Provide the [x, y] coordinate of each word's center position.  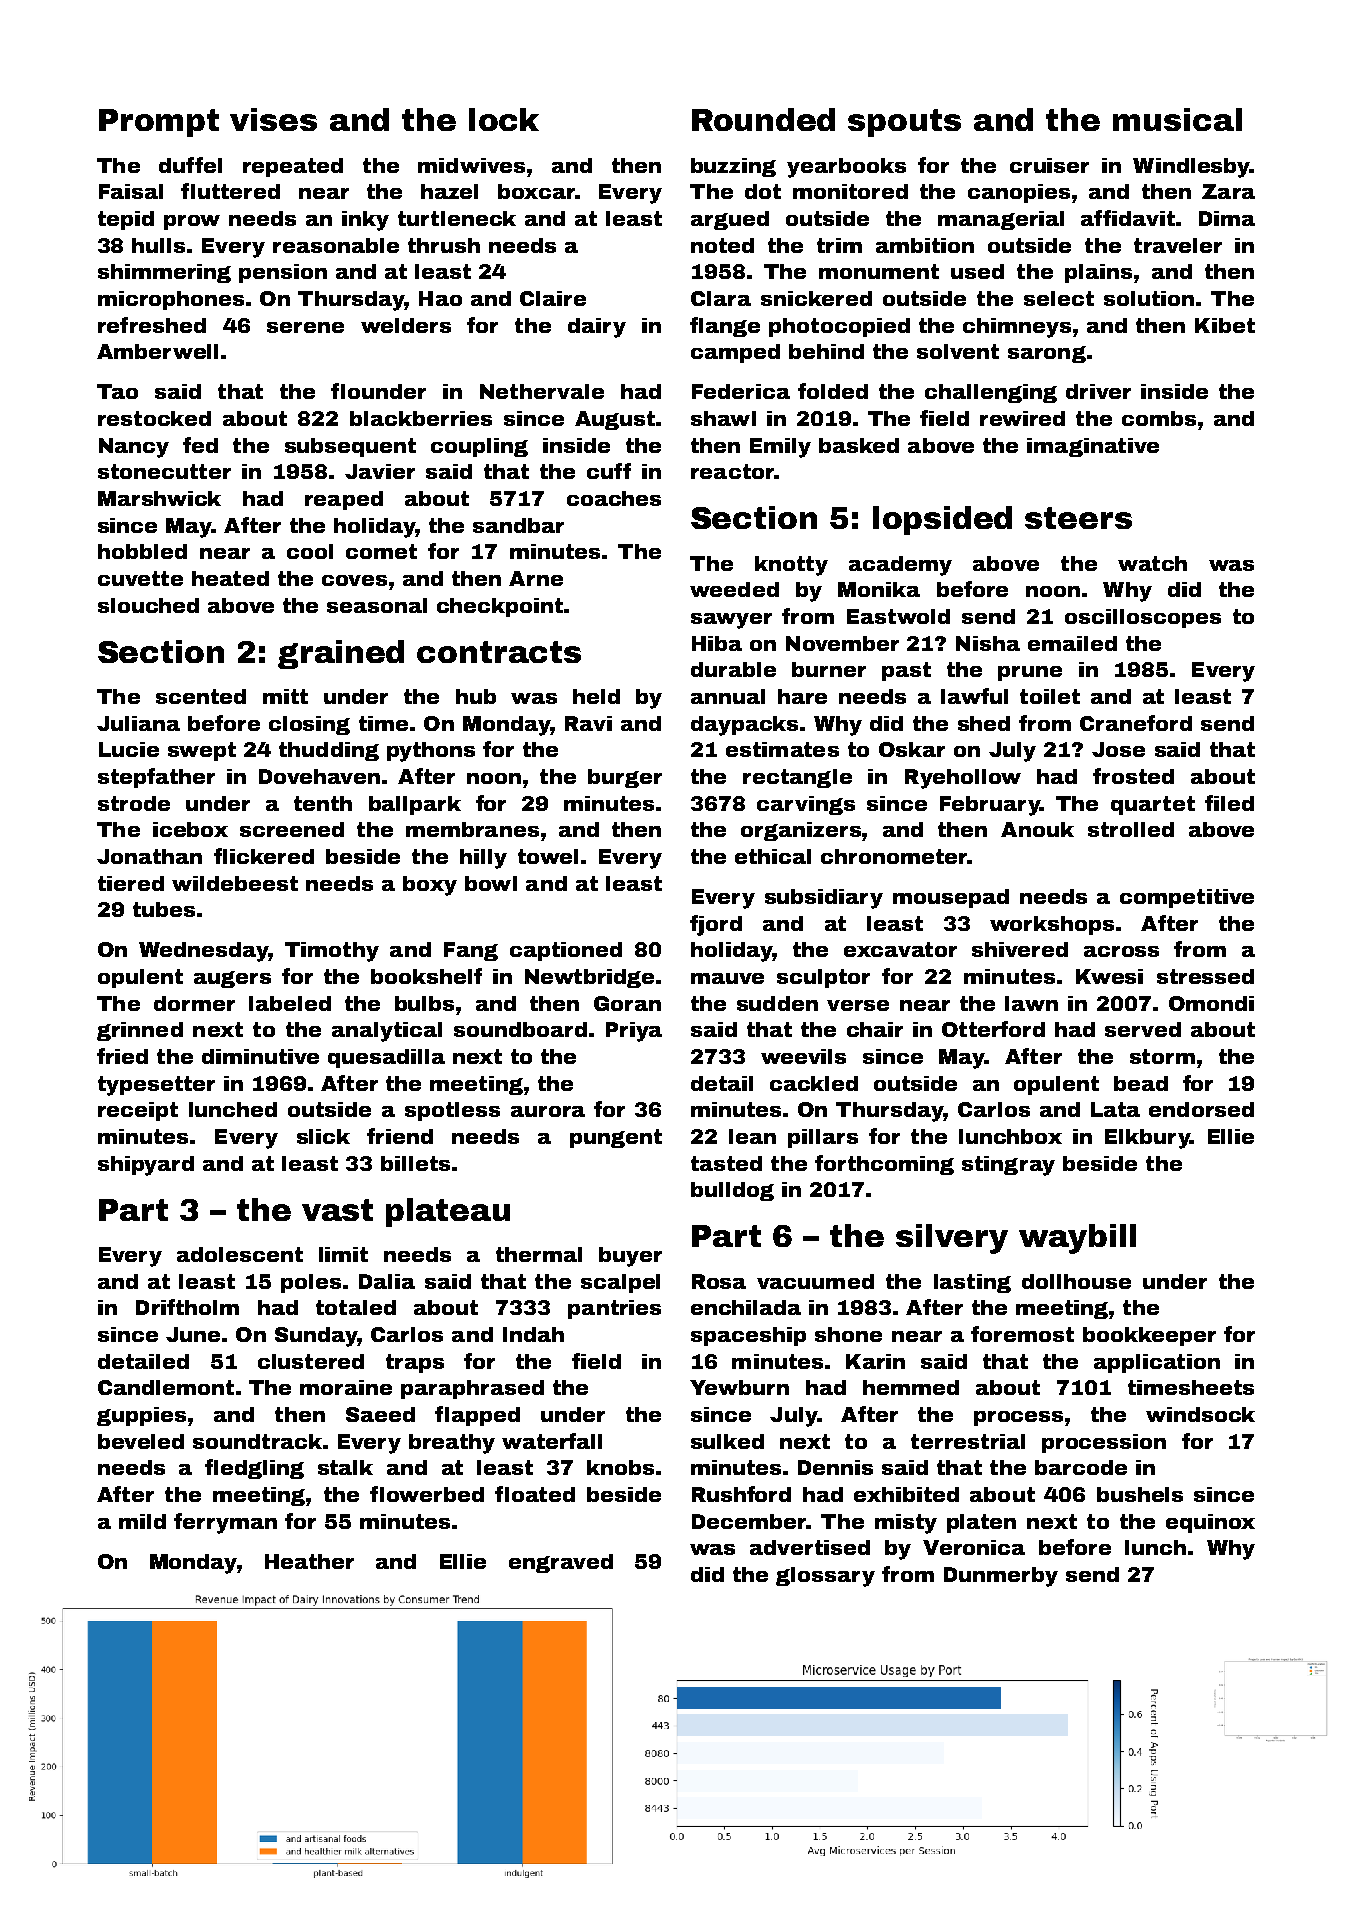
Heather [309, 1561]
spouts [904, 123]
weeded [734, 589]
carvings [806, 805]
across [1121, 951]
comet [381, 551]
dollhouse [1076, 1281]
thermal [539, 1254]
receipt [138, 1111]
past [906, 671]
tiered [131, 883]
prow [192, 222]
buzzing [733, 167]
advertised [810, 1547]
